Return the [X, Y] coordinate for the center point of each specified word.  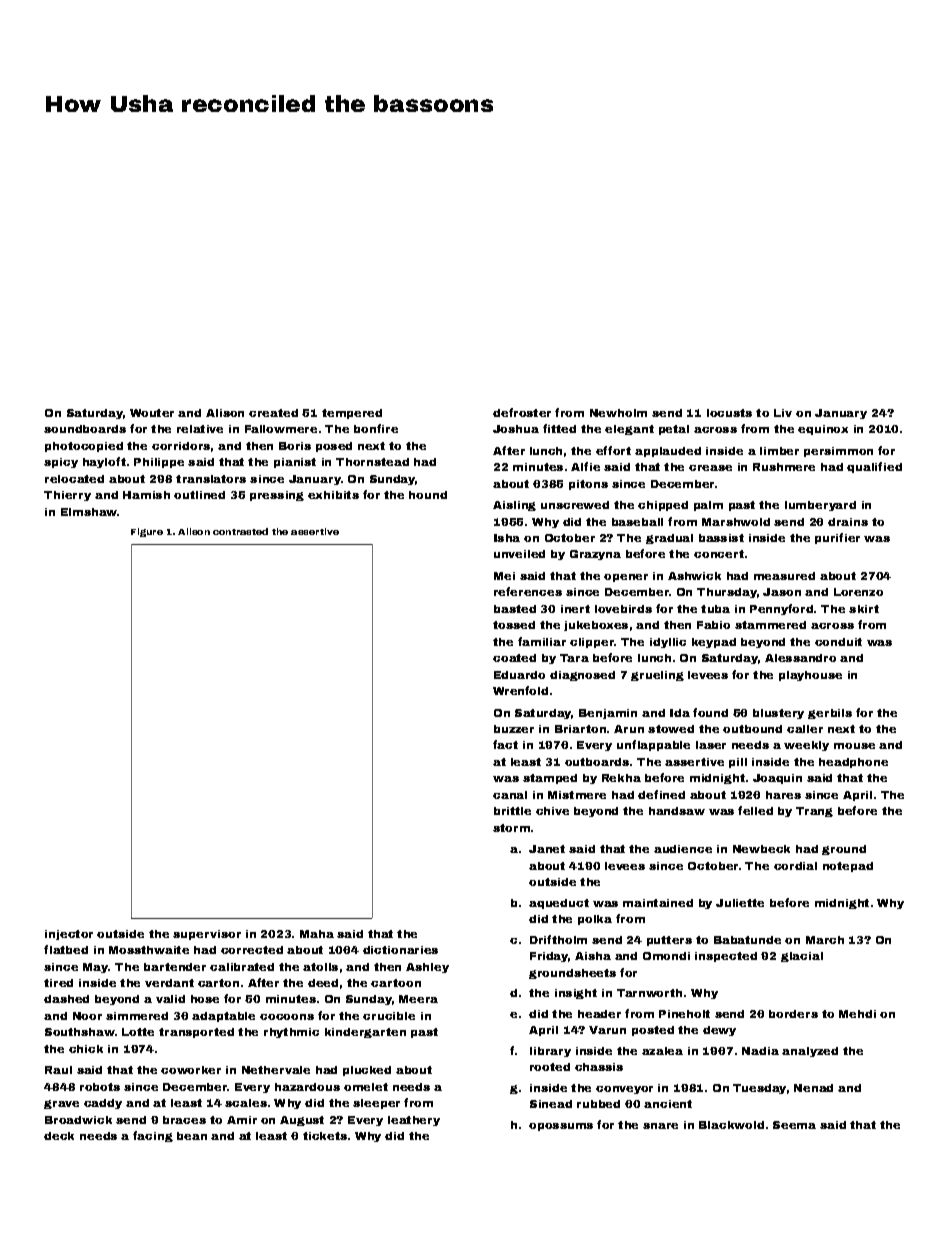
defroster [522, 412]
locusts [729, 413]
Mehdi [857, 1014]
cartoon [396, 983]
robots [100, 1087]
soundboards [85, 429]
